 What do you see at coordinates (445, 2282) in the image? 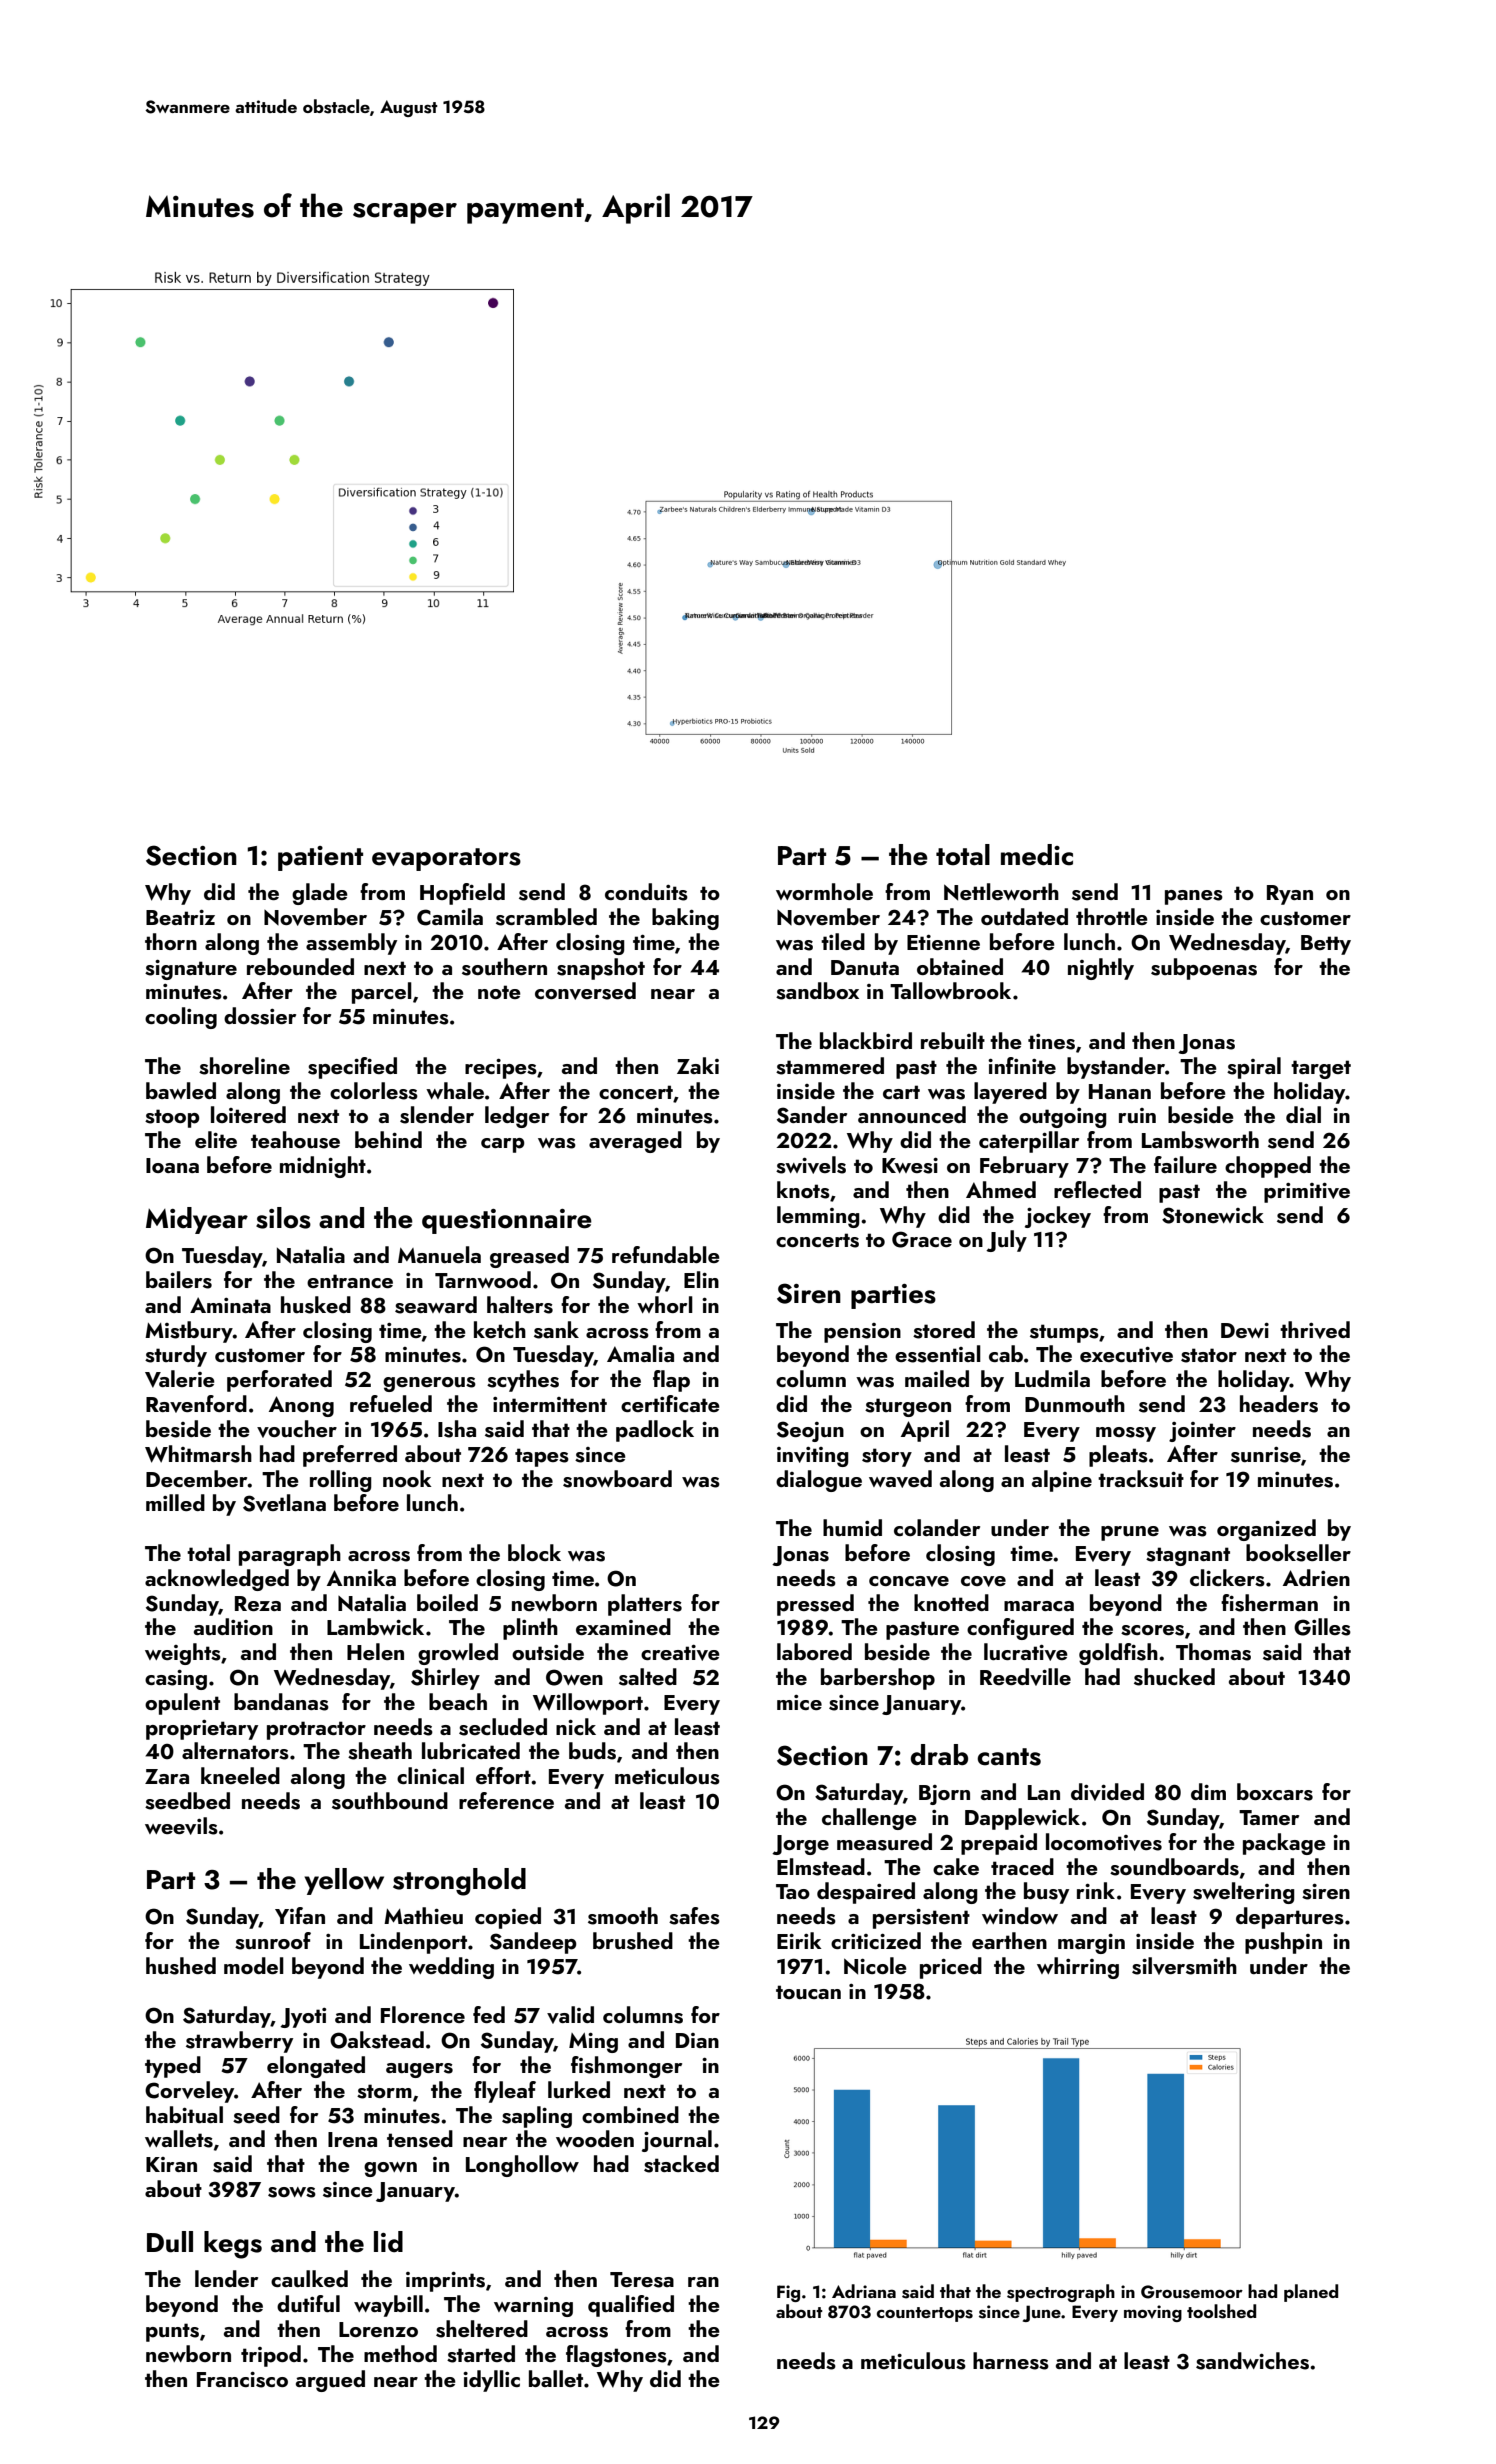
I see `imprints` at bounding box center [445, 2282].
